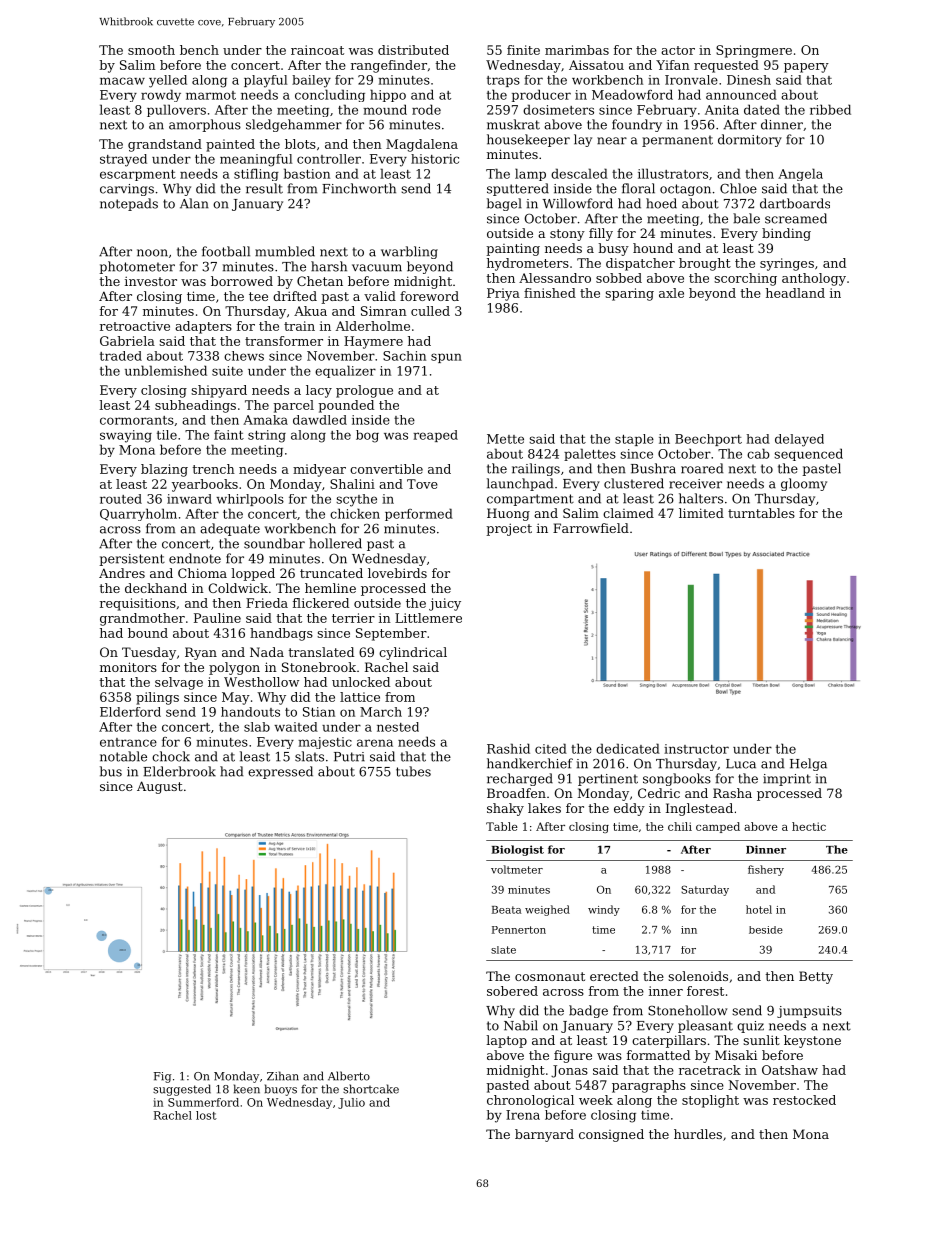 The image size is (952, 1233). What do you see at coordinates (389, 66) in the screenshot?
I see `rangefinder` at bounding box center [389, 66].
